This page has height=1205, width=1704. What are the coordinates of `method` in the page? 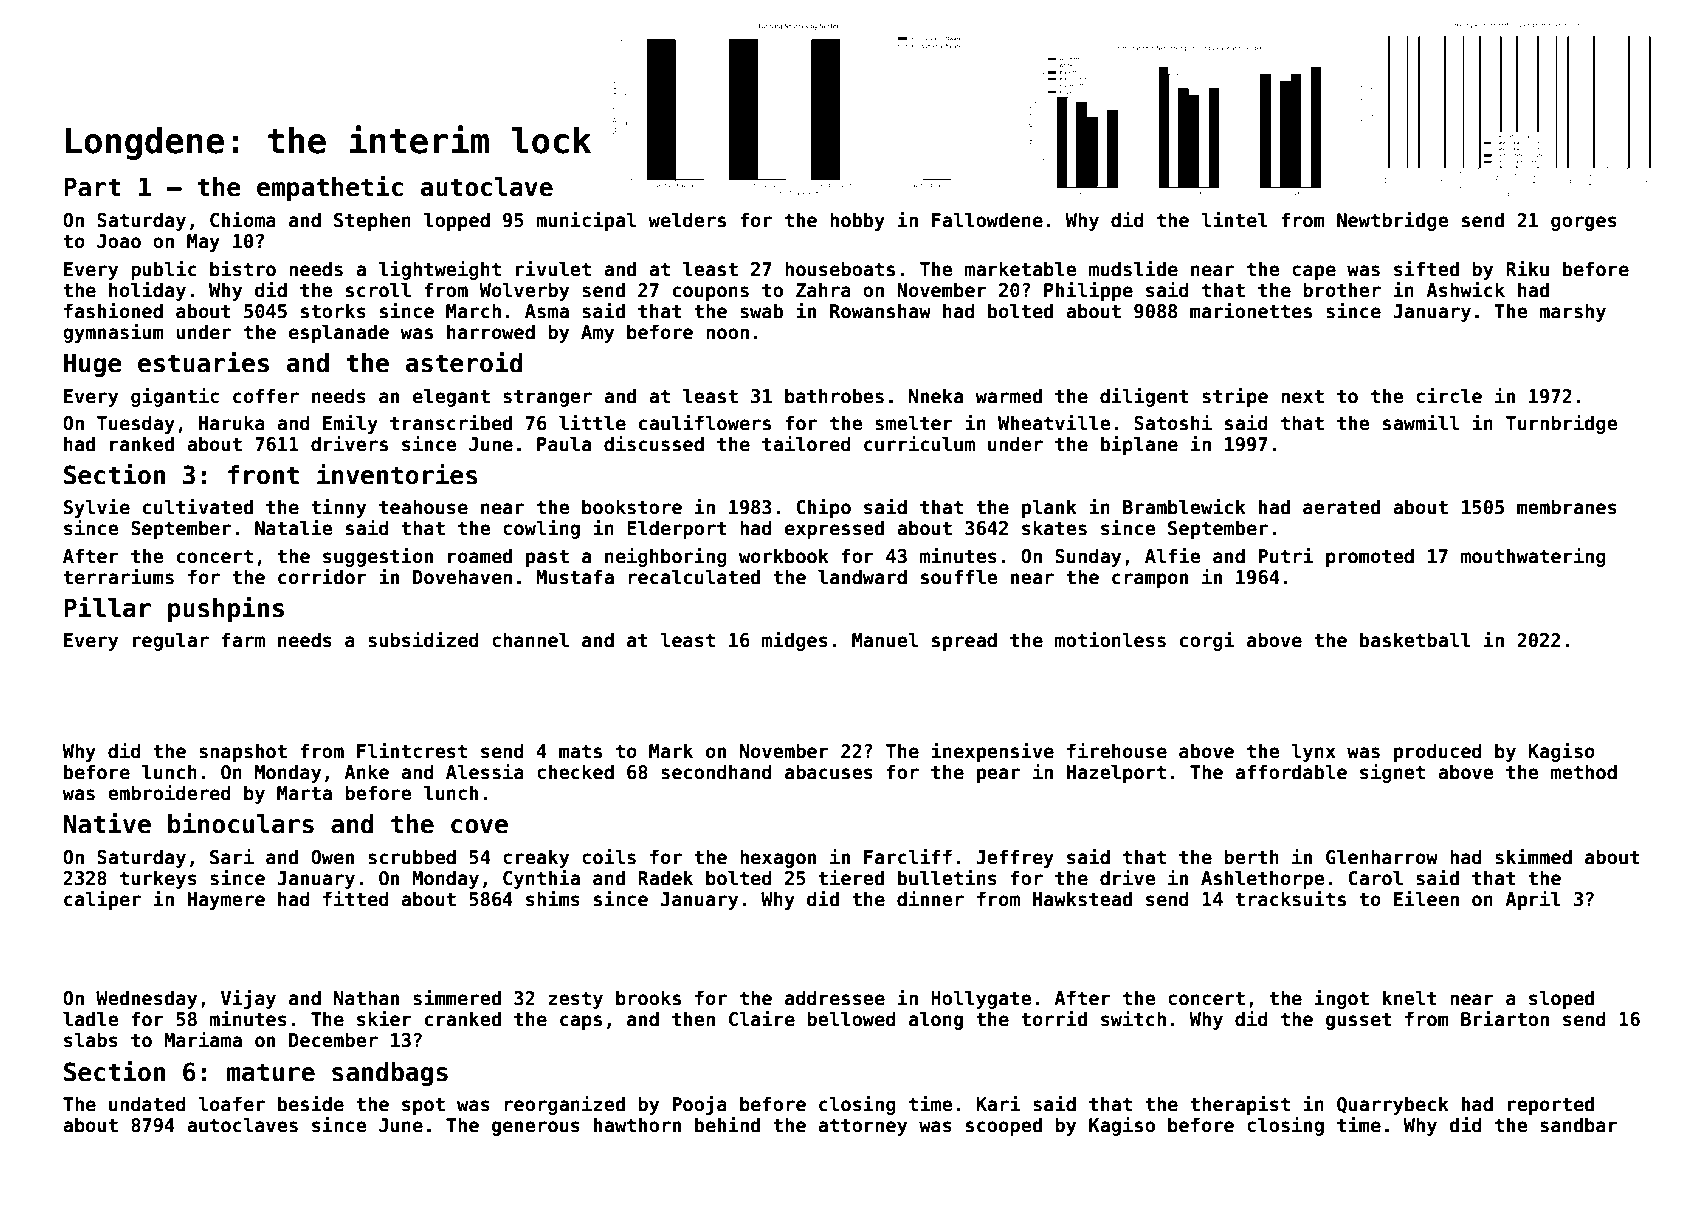 It's located at (1584, 772).
